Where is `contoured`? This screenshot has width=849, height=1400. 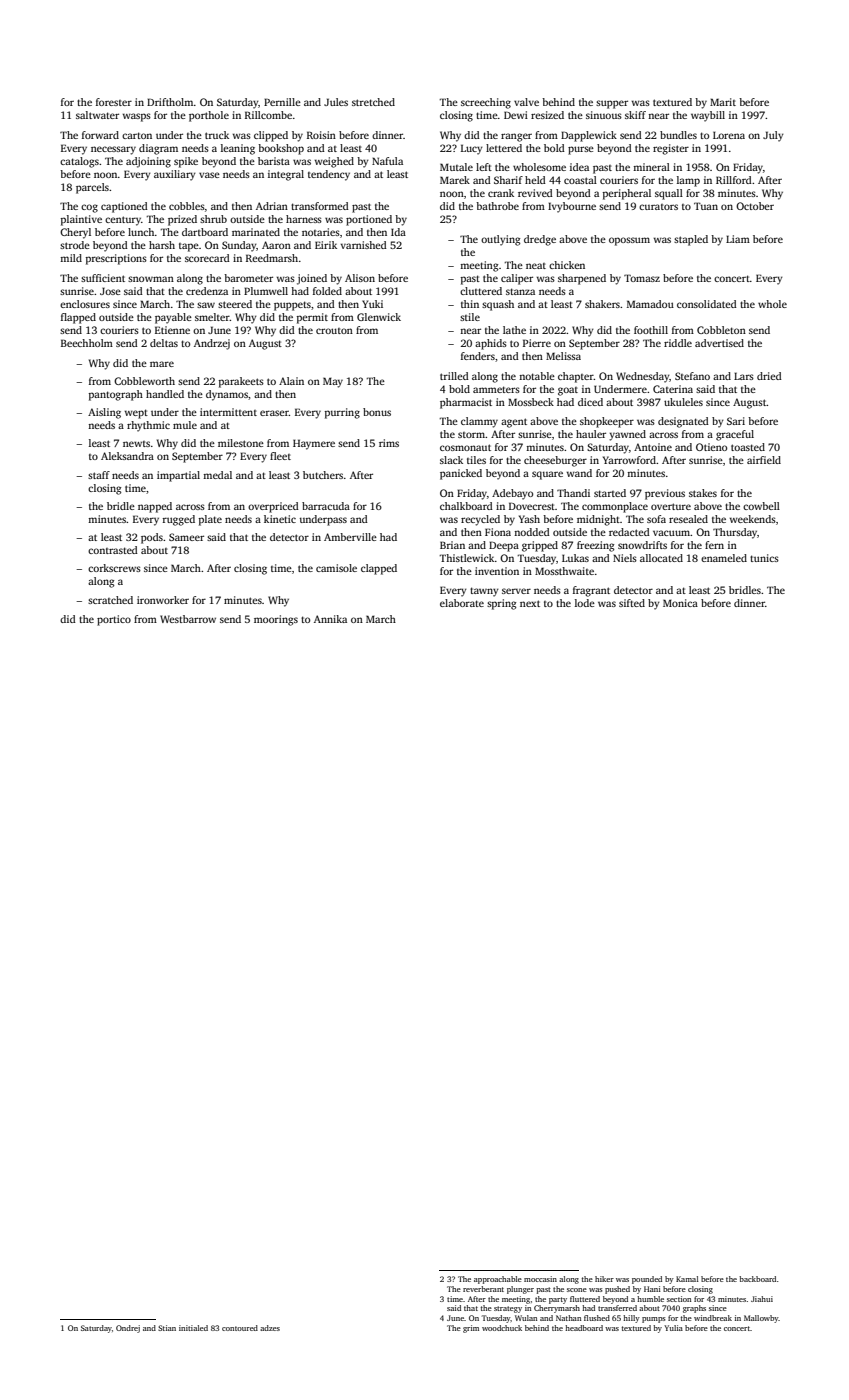 contoured is located at coordinates (240, 1328).
